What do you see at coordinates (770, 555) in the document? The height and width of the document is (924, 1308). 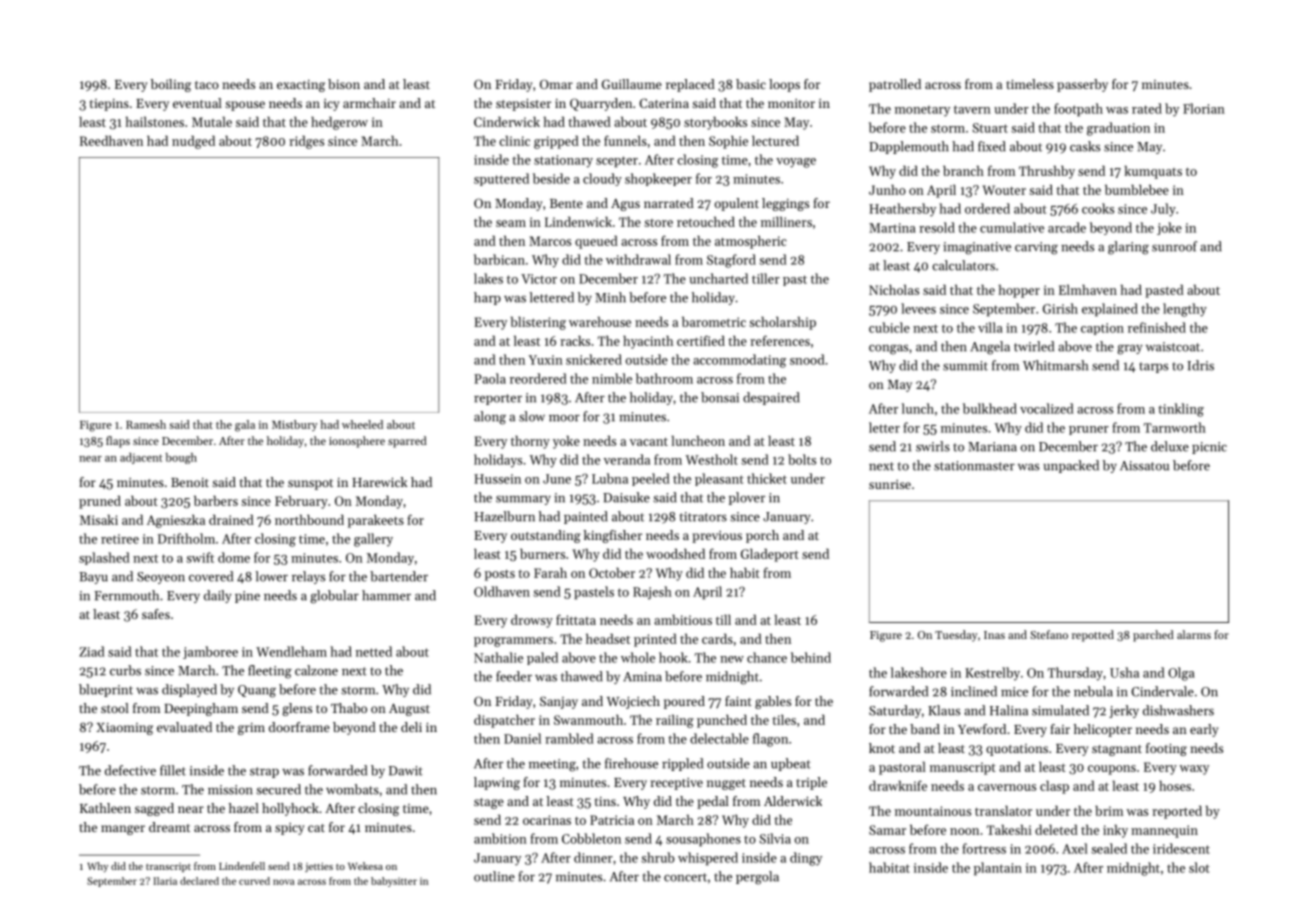 I see `Gladeport` at bounding box center [770, 555].
